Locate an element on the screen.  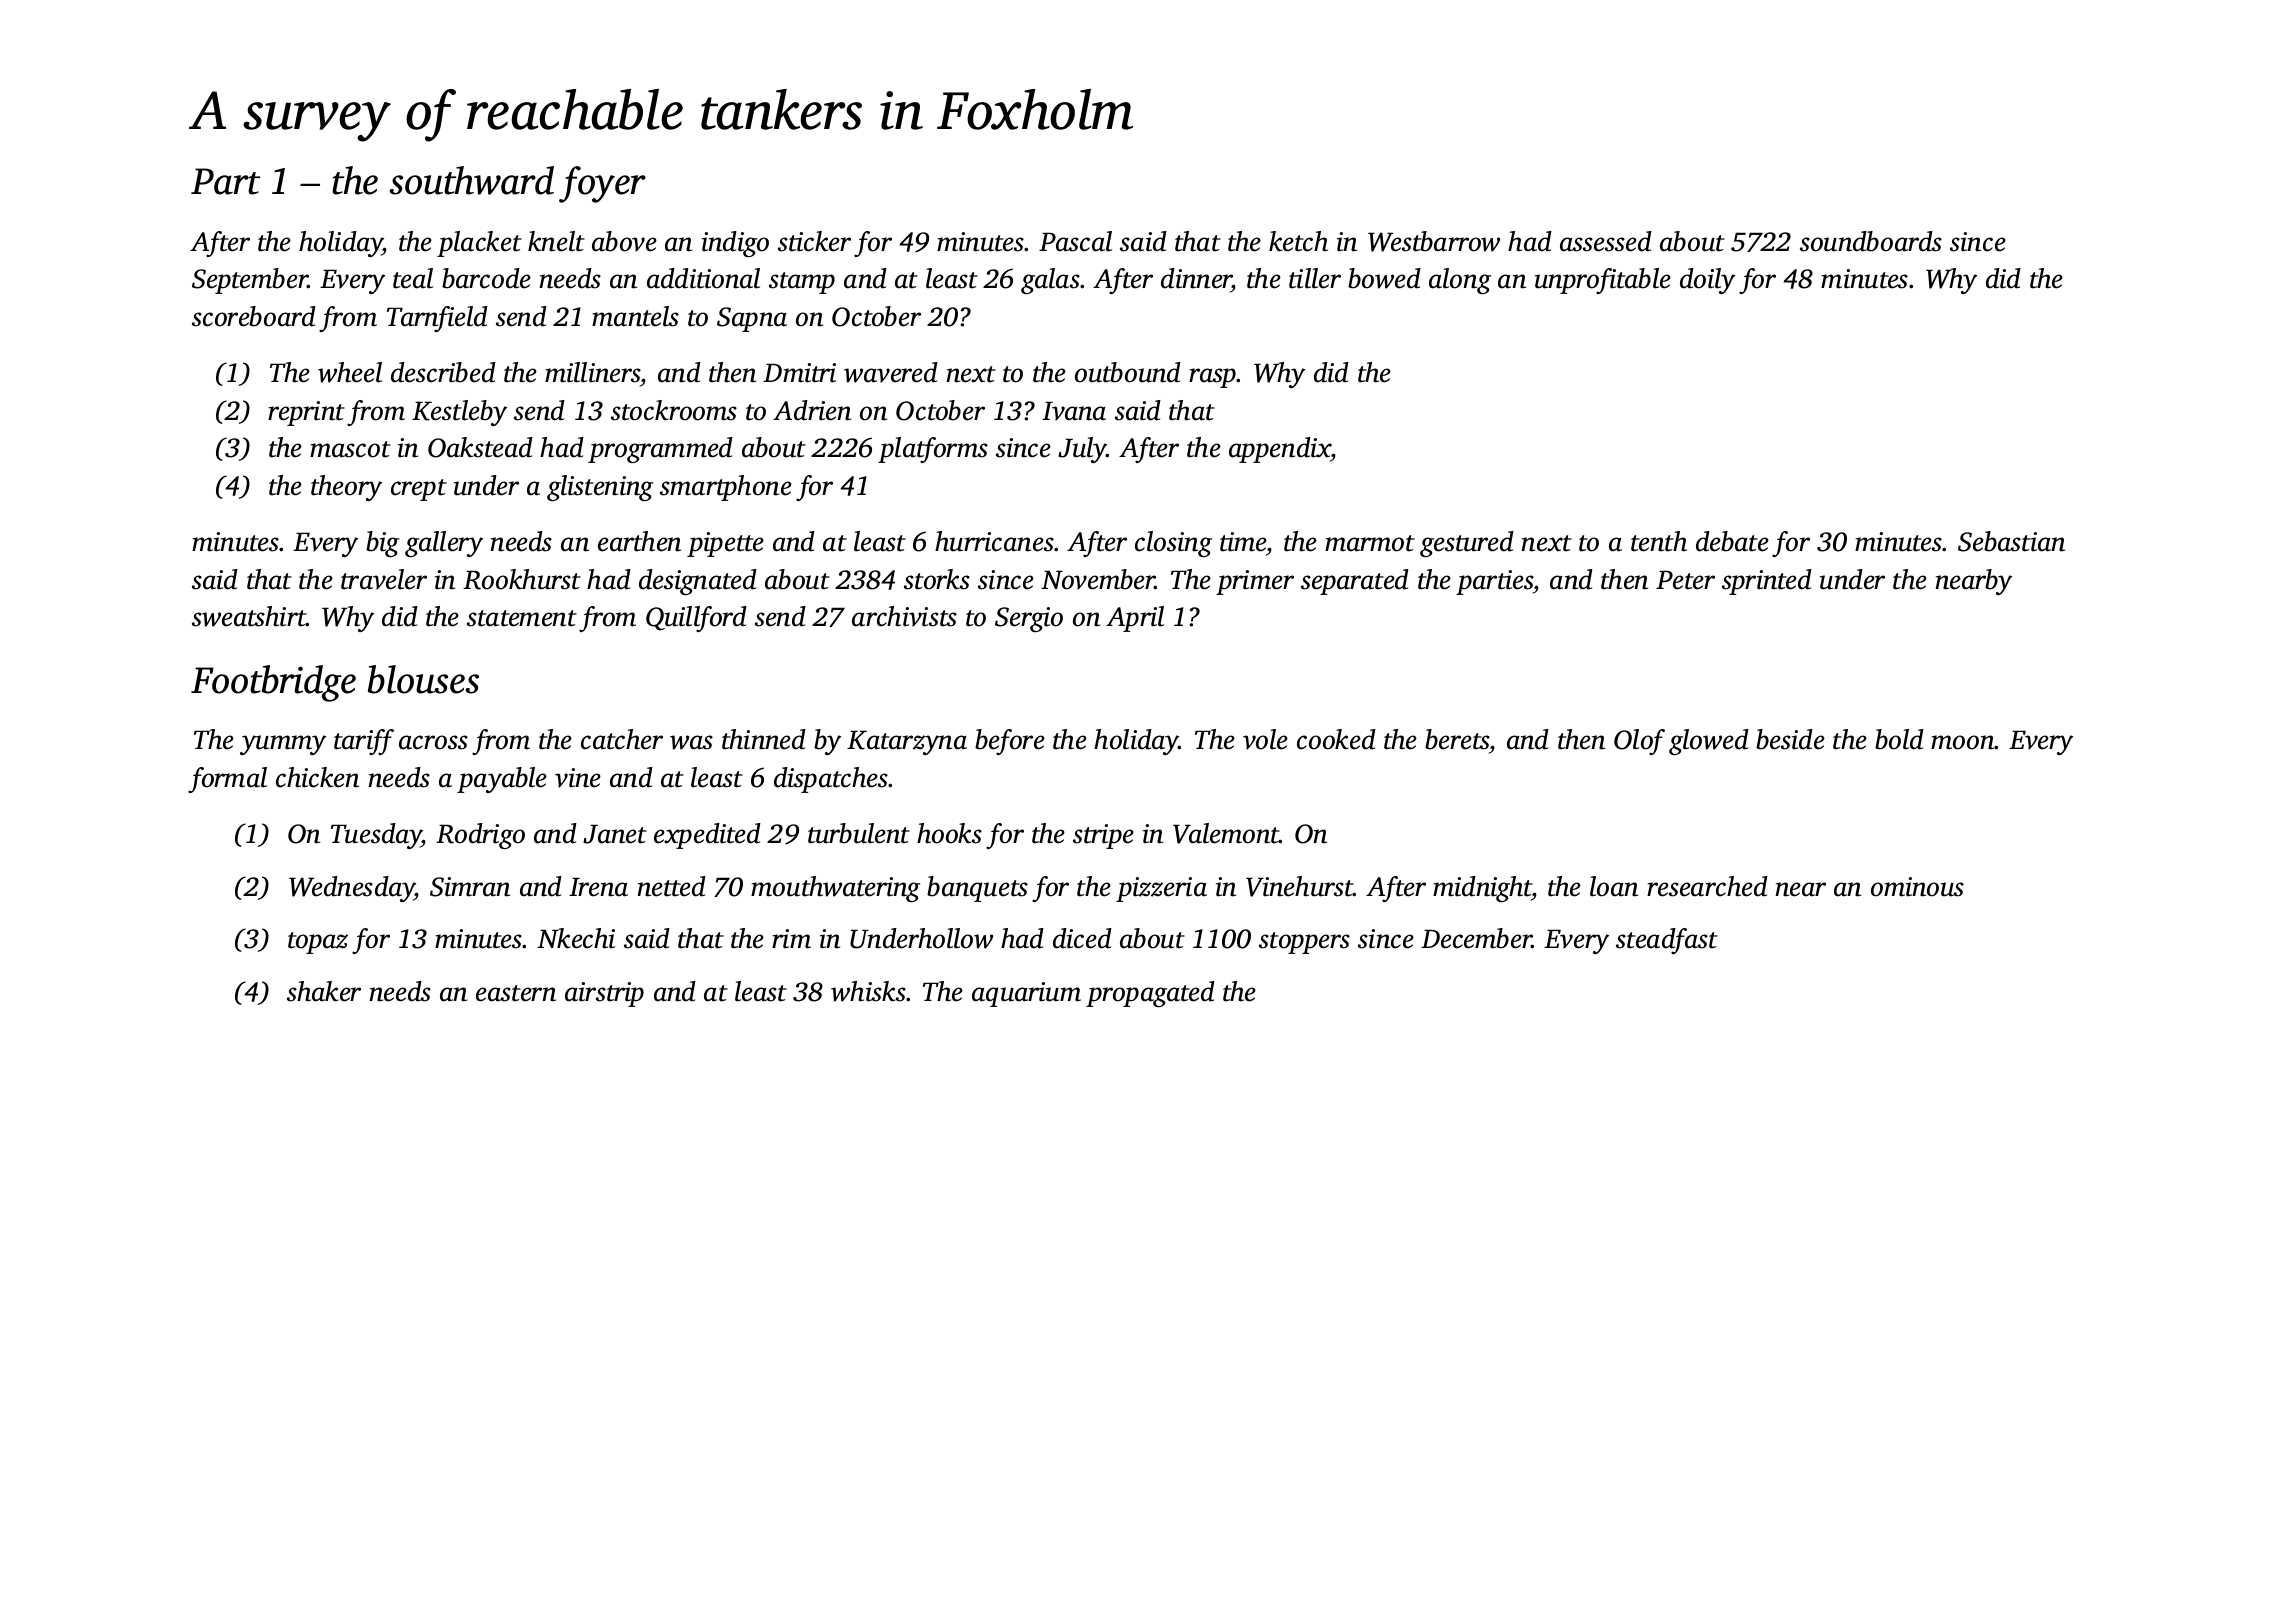
rasp is located at coordinates (1213, 378).
